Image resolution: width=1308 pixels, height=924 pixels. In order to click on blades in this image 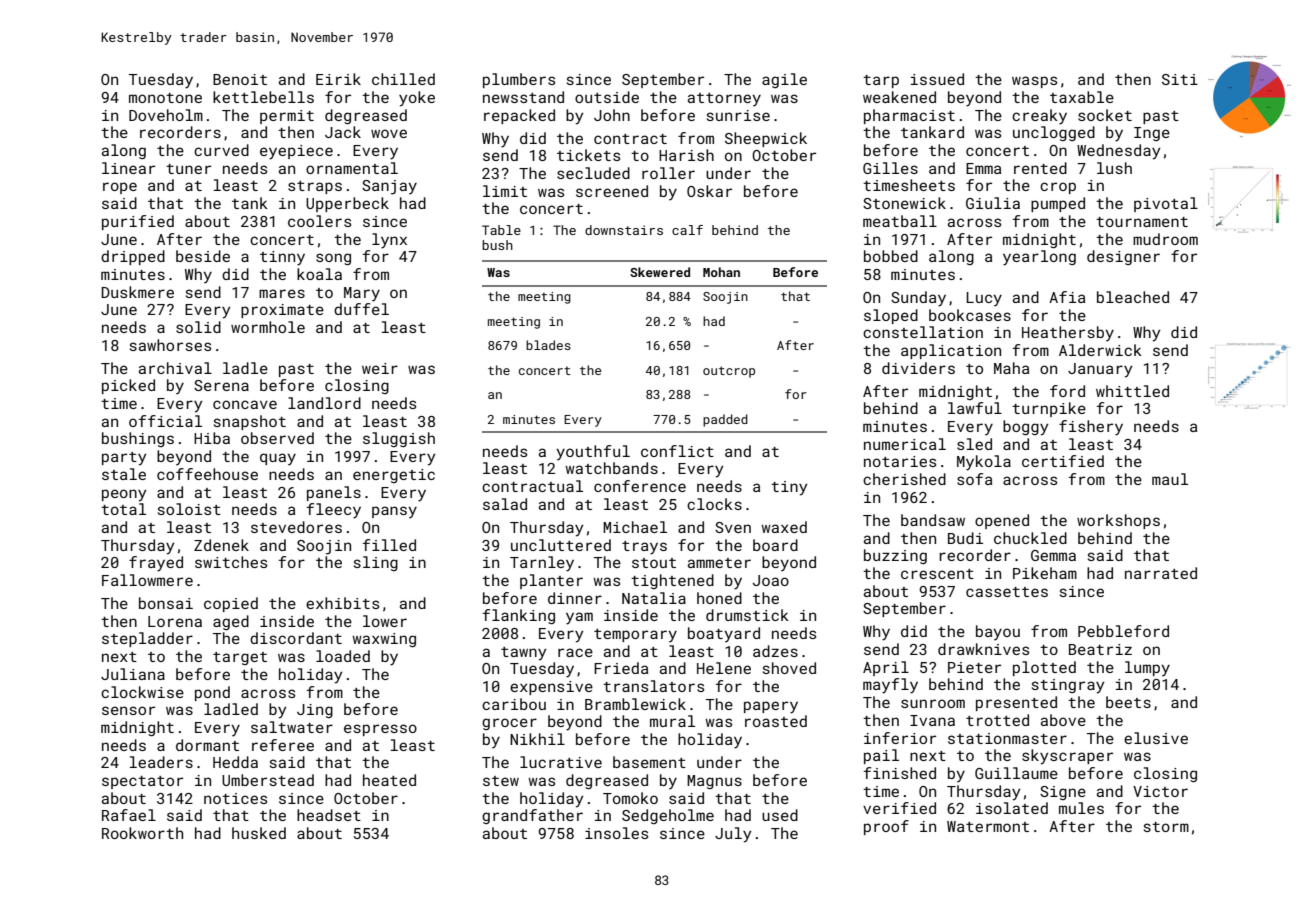, I will do `click(548, 345)`.
